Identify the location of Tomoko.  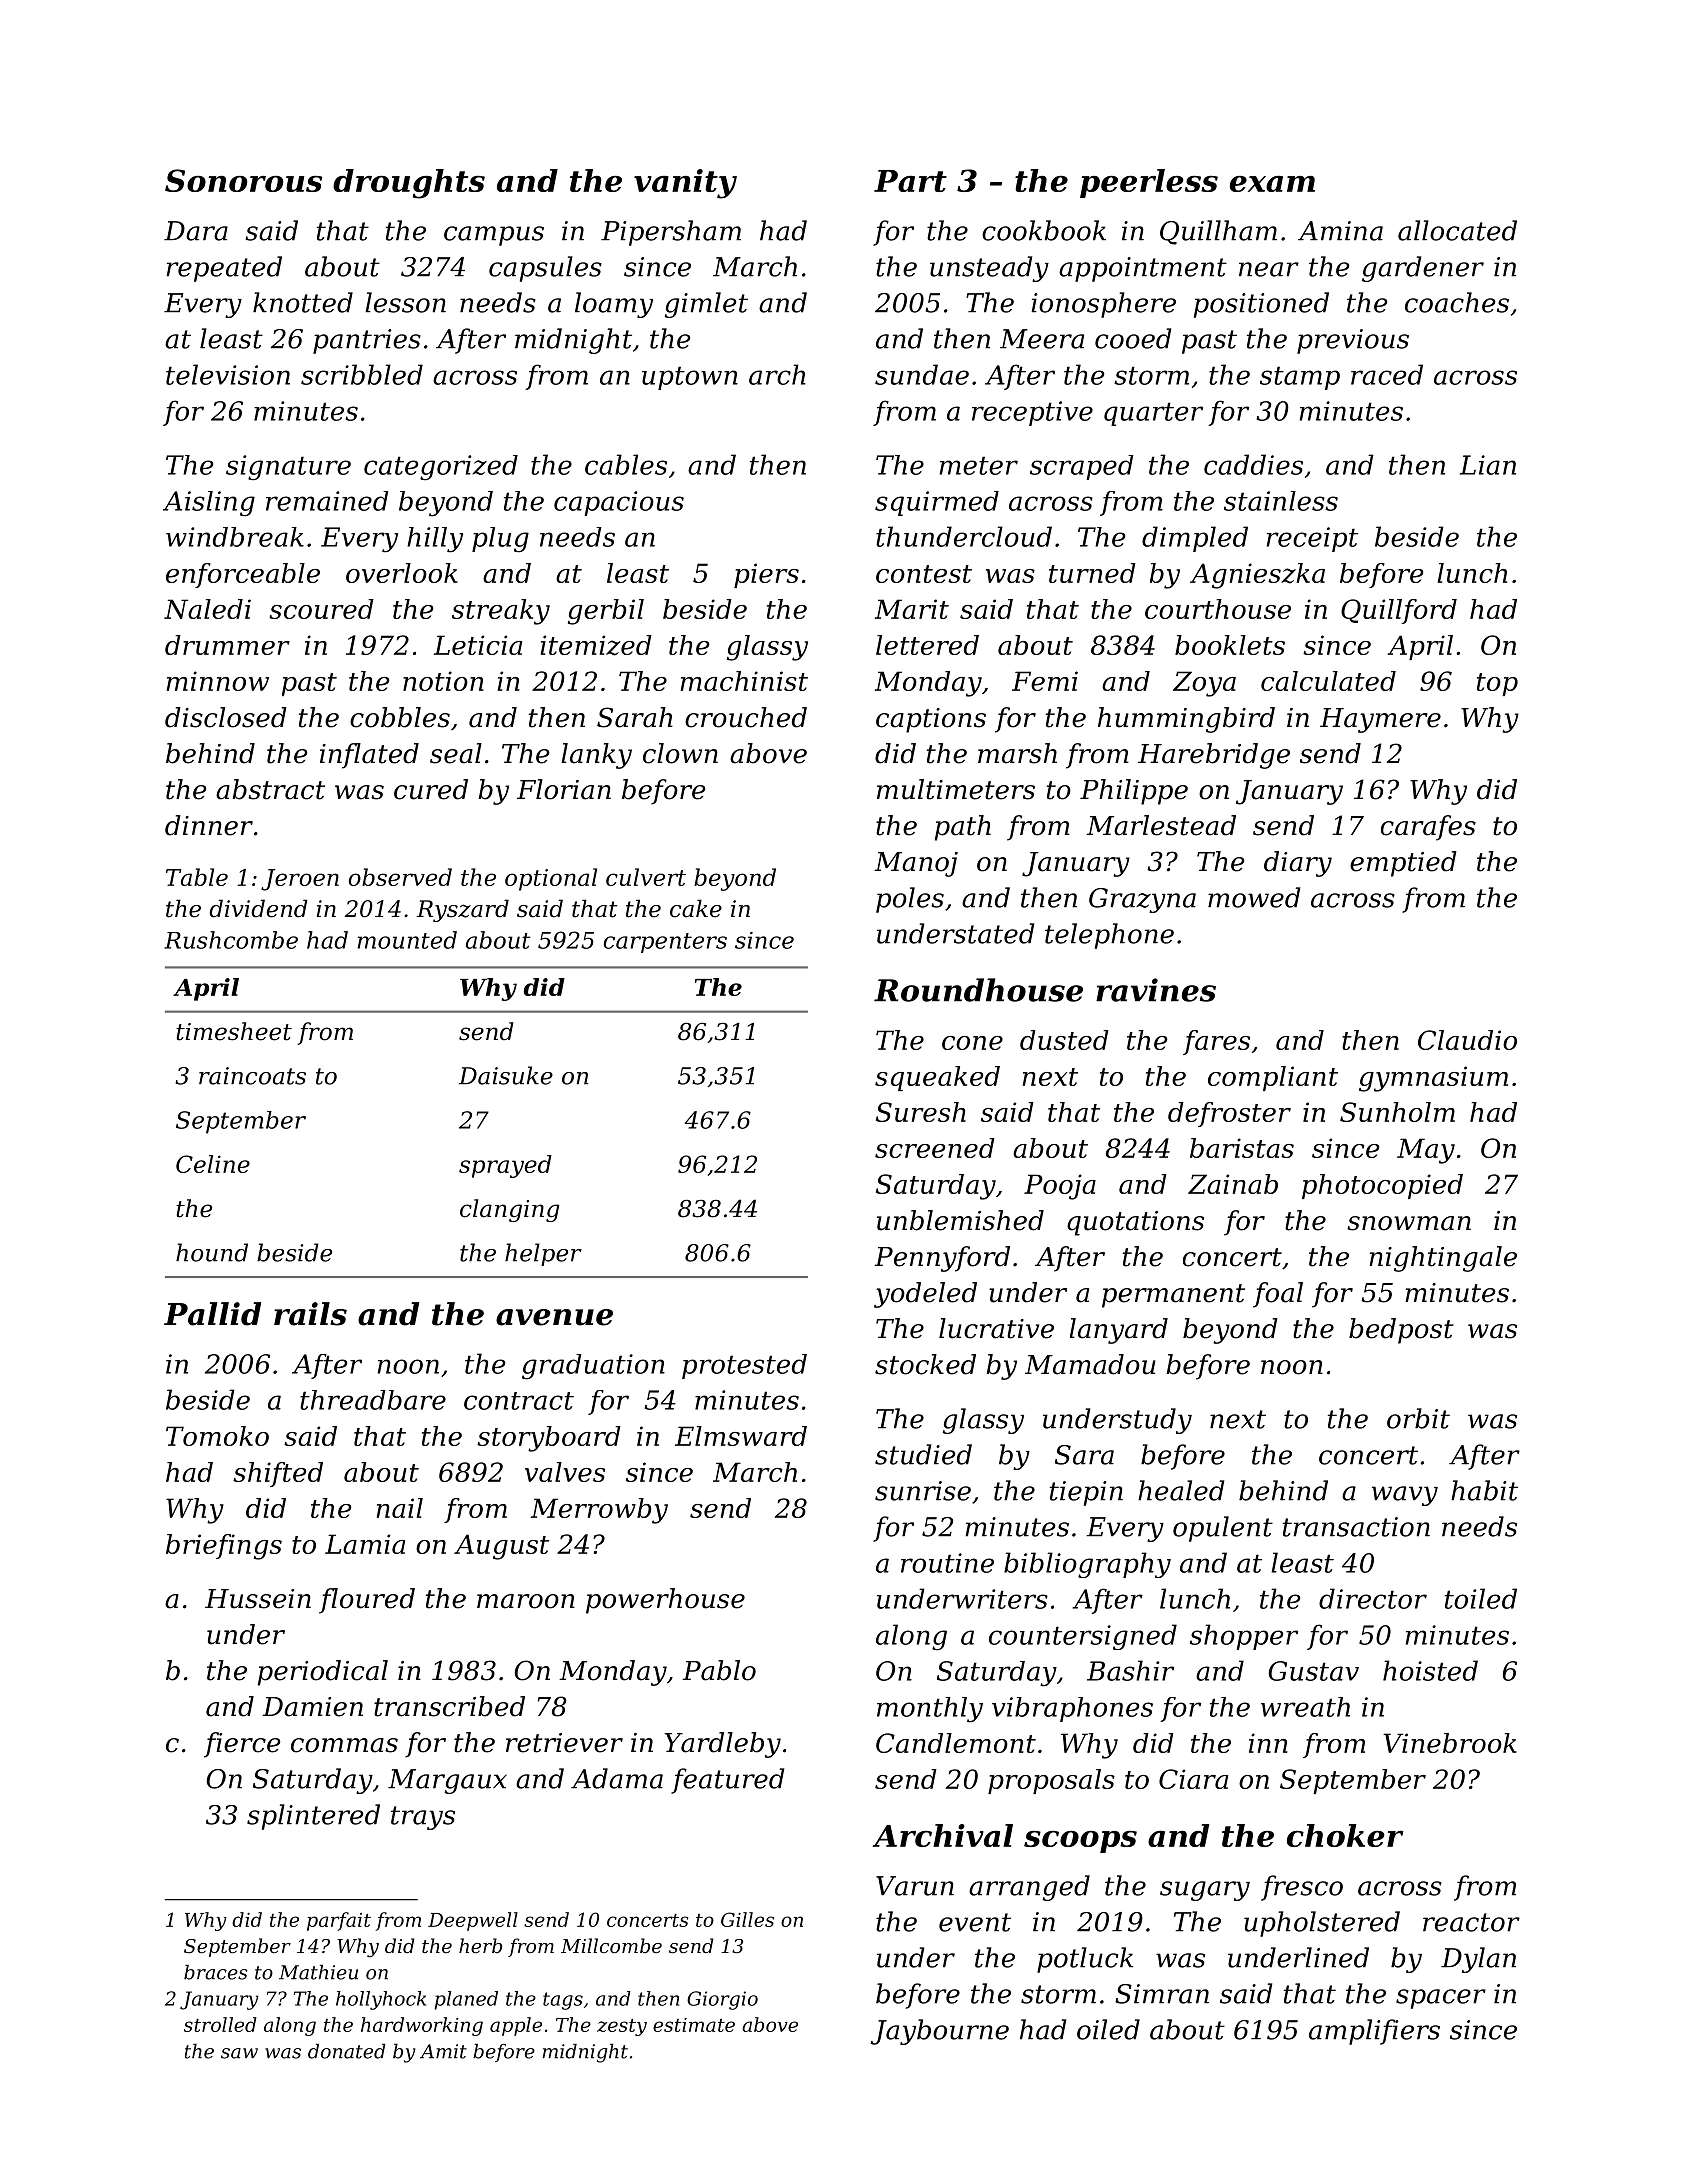
(217, 1436).
